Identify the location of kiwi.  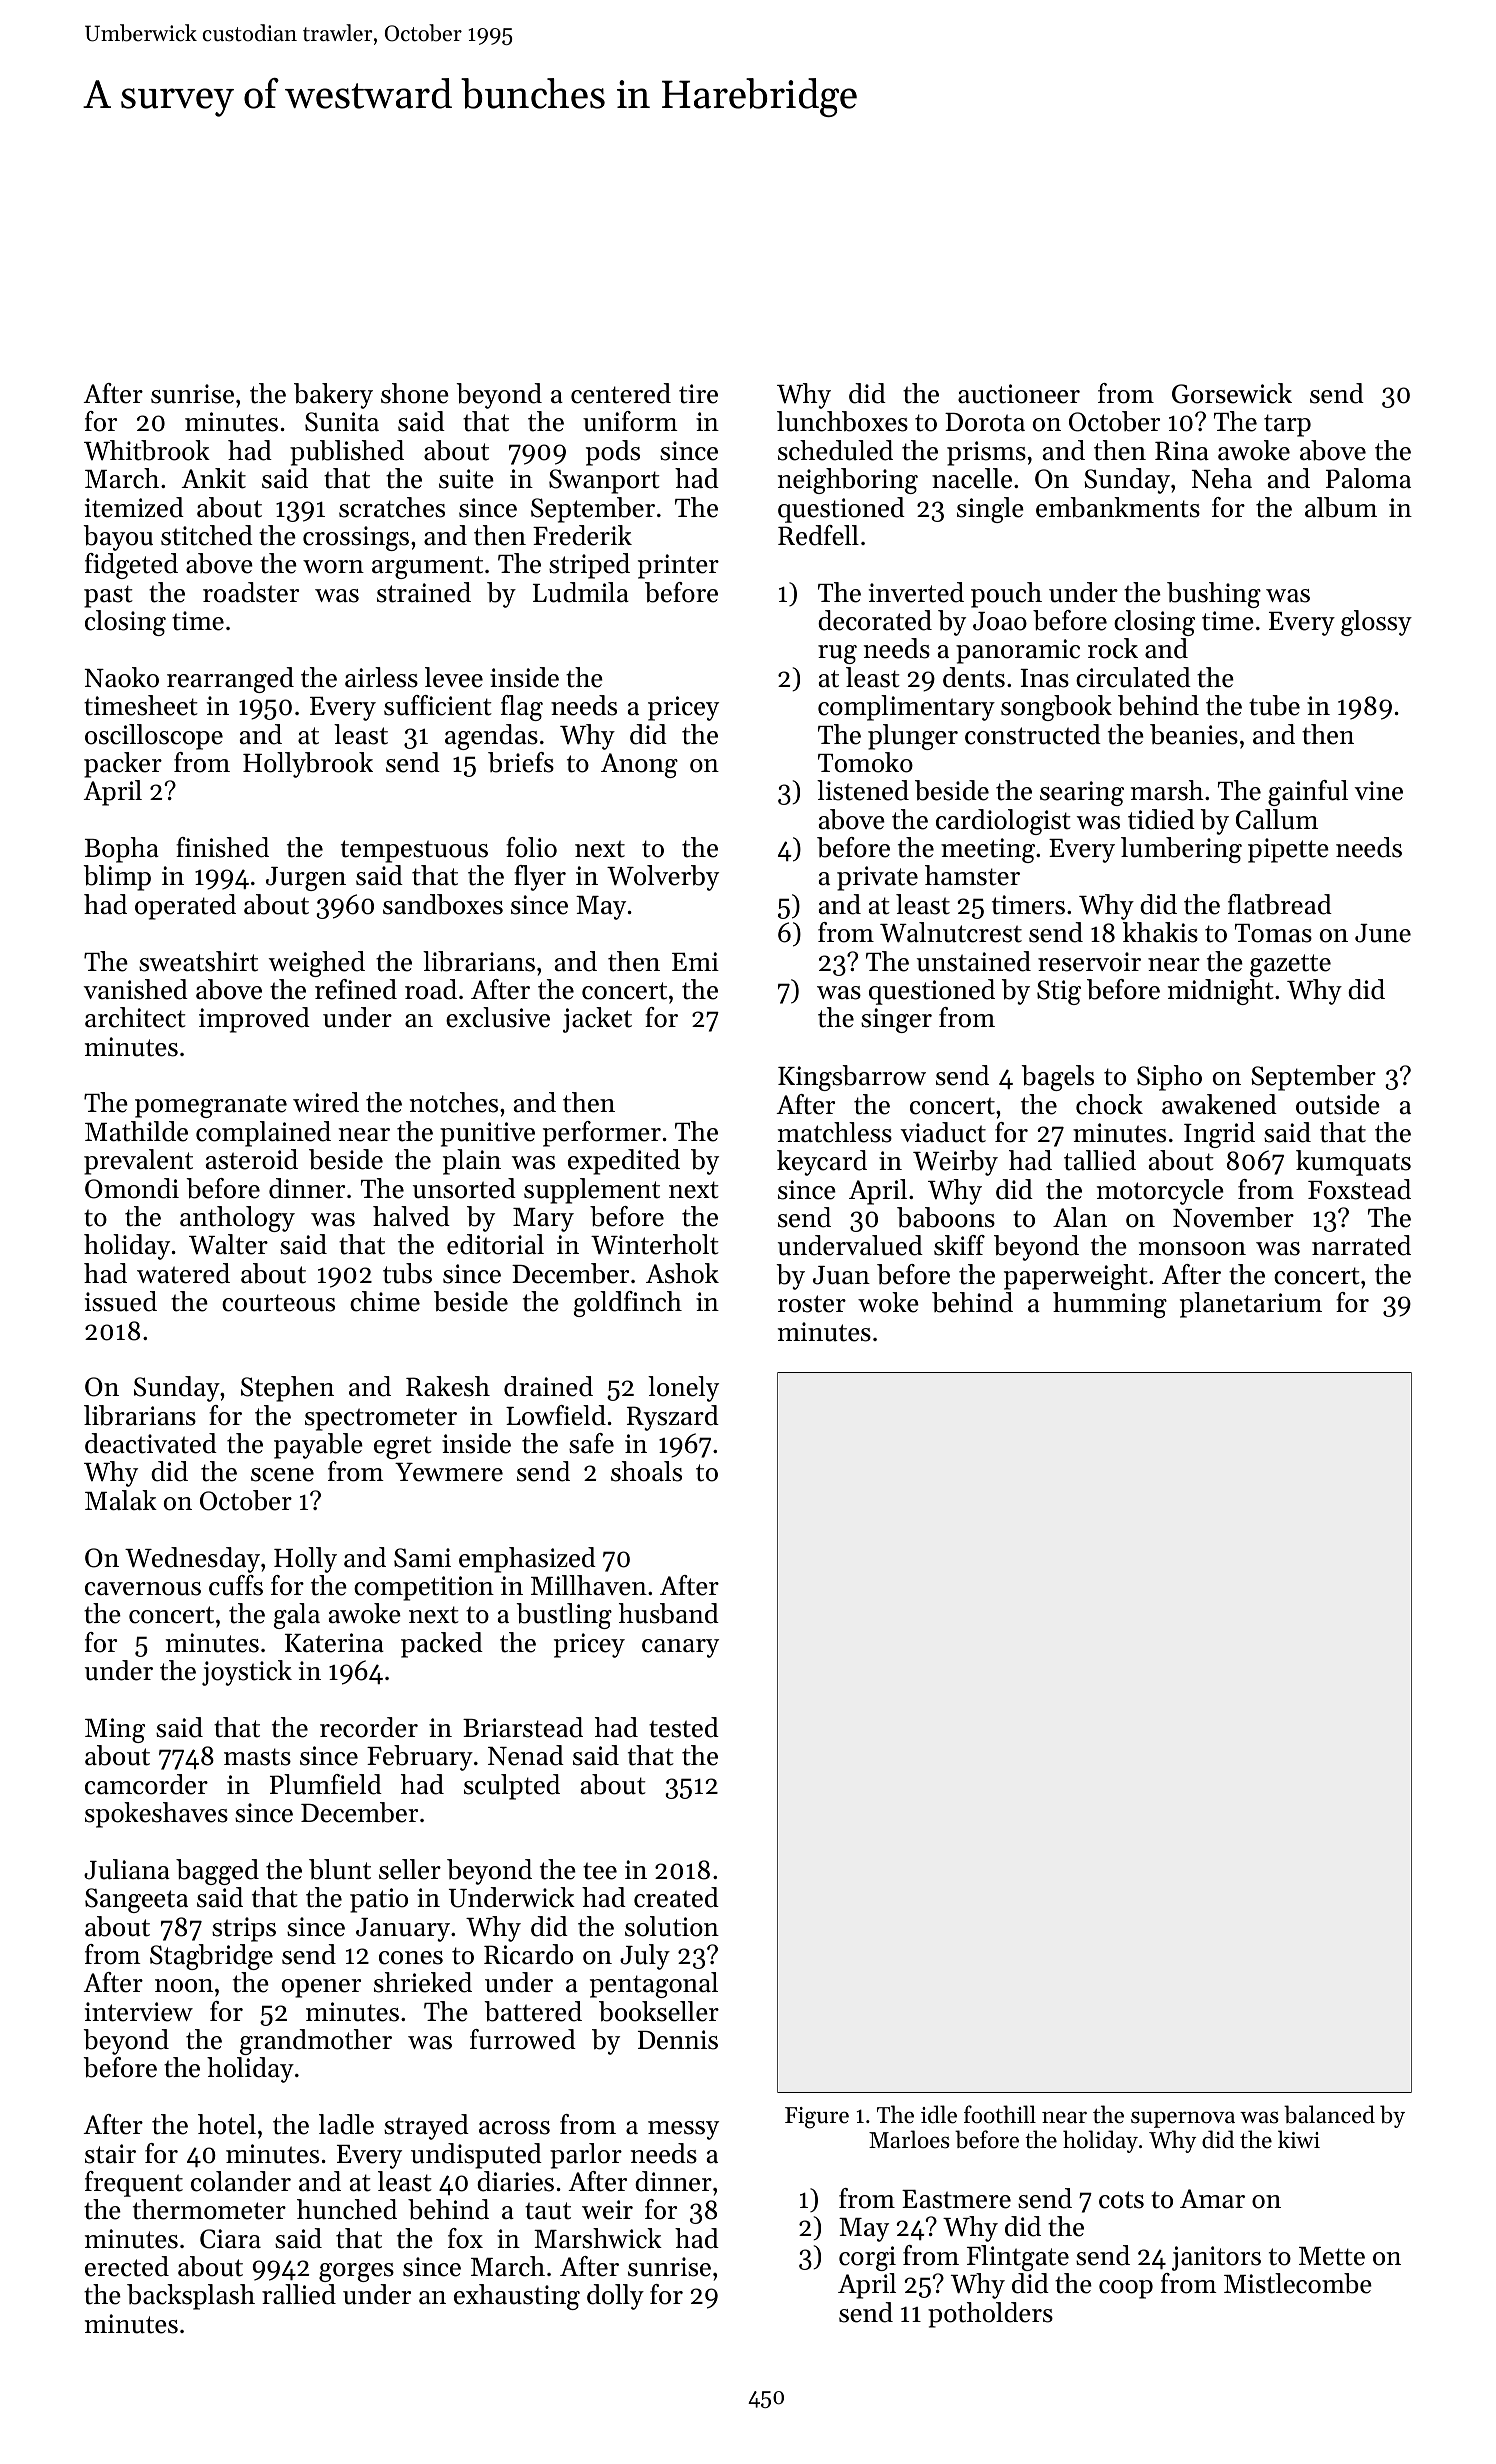
(1299, 2139).
